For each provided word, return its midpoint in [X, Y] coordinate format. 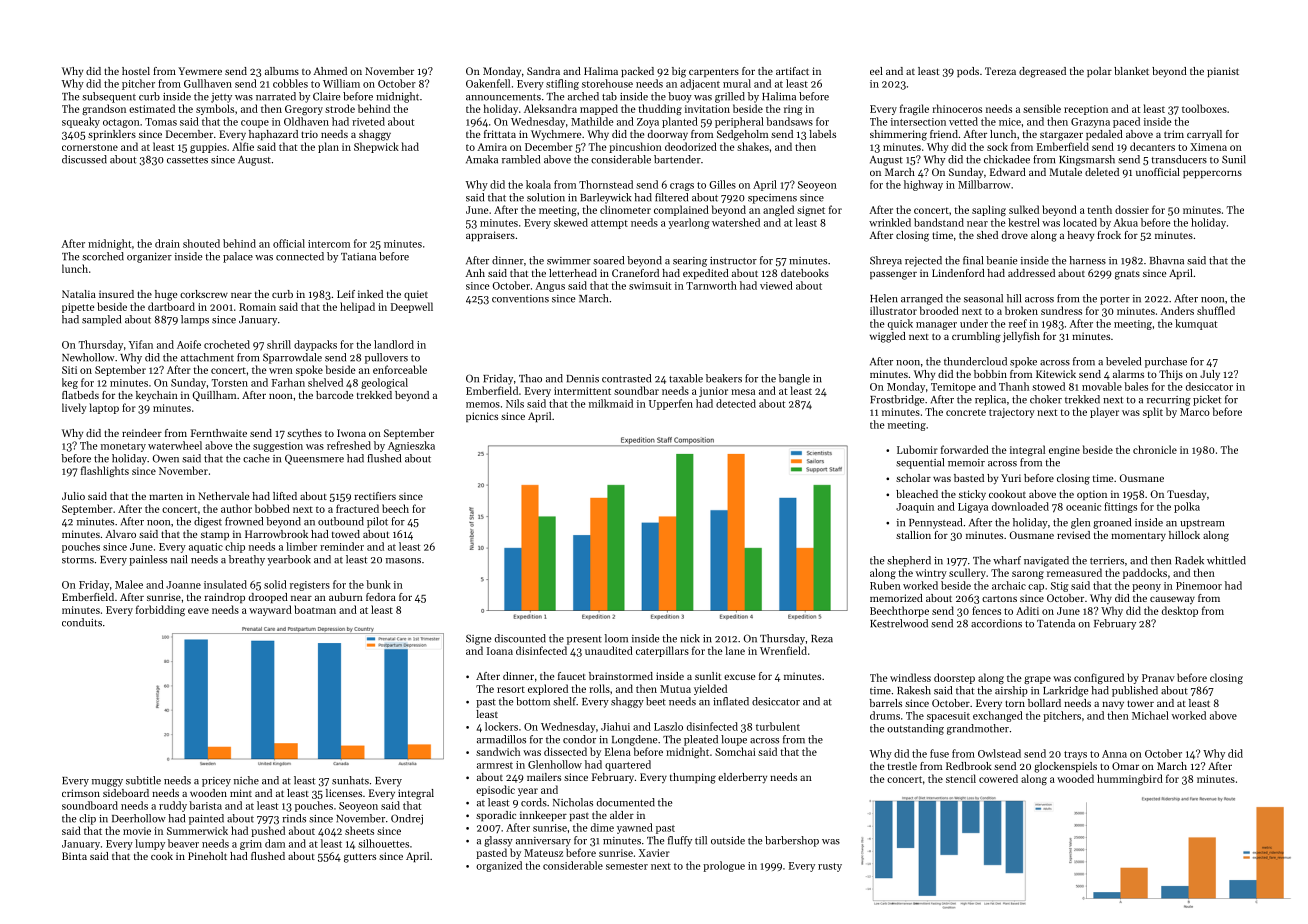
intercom [329, 244]
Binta [74, 856]
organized [499, 866]
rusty [830, 867]
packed [637, 72]
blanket [1131, 71]
